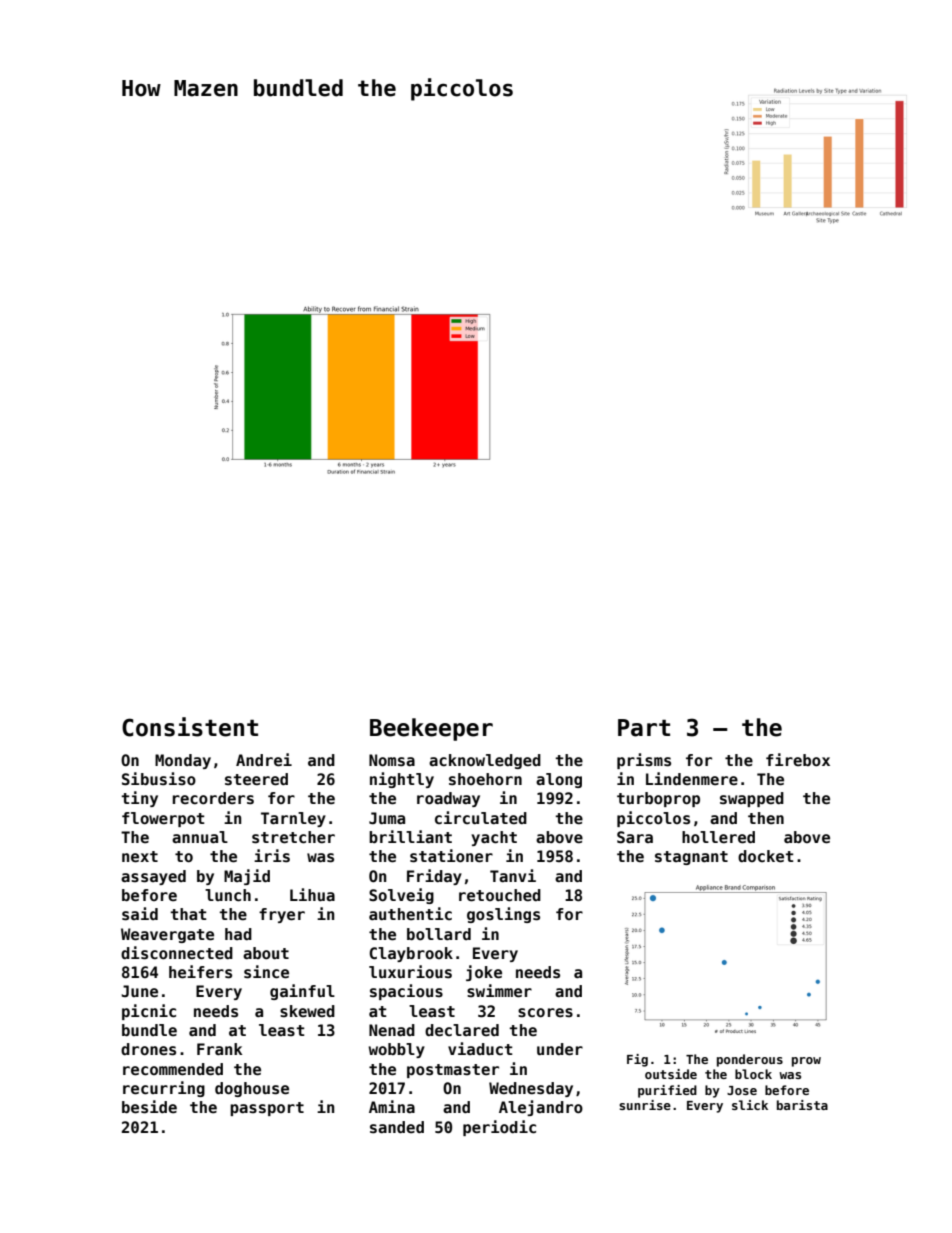  What do you see at coordinates (406, 992) in the screenshot?
I see `spacious` at bounding box center [406, 992].
